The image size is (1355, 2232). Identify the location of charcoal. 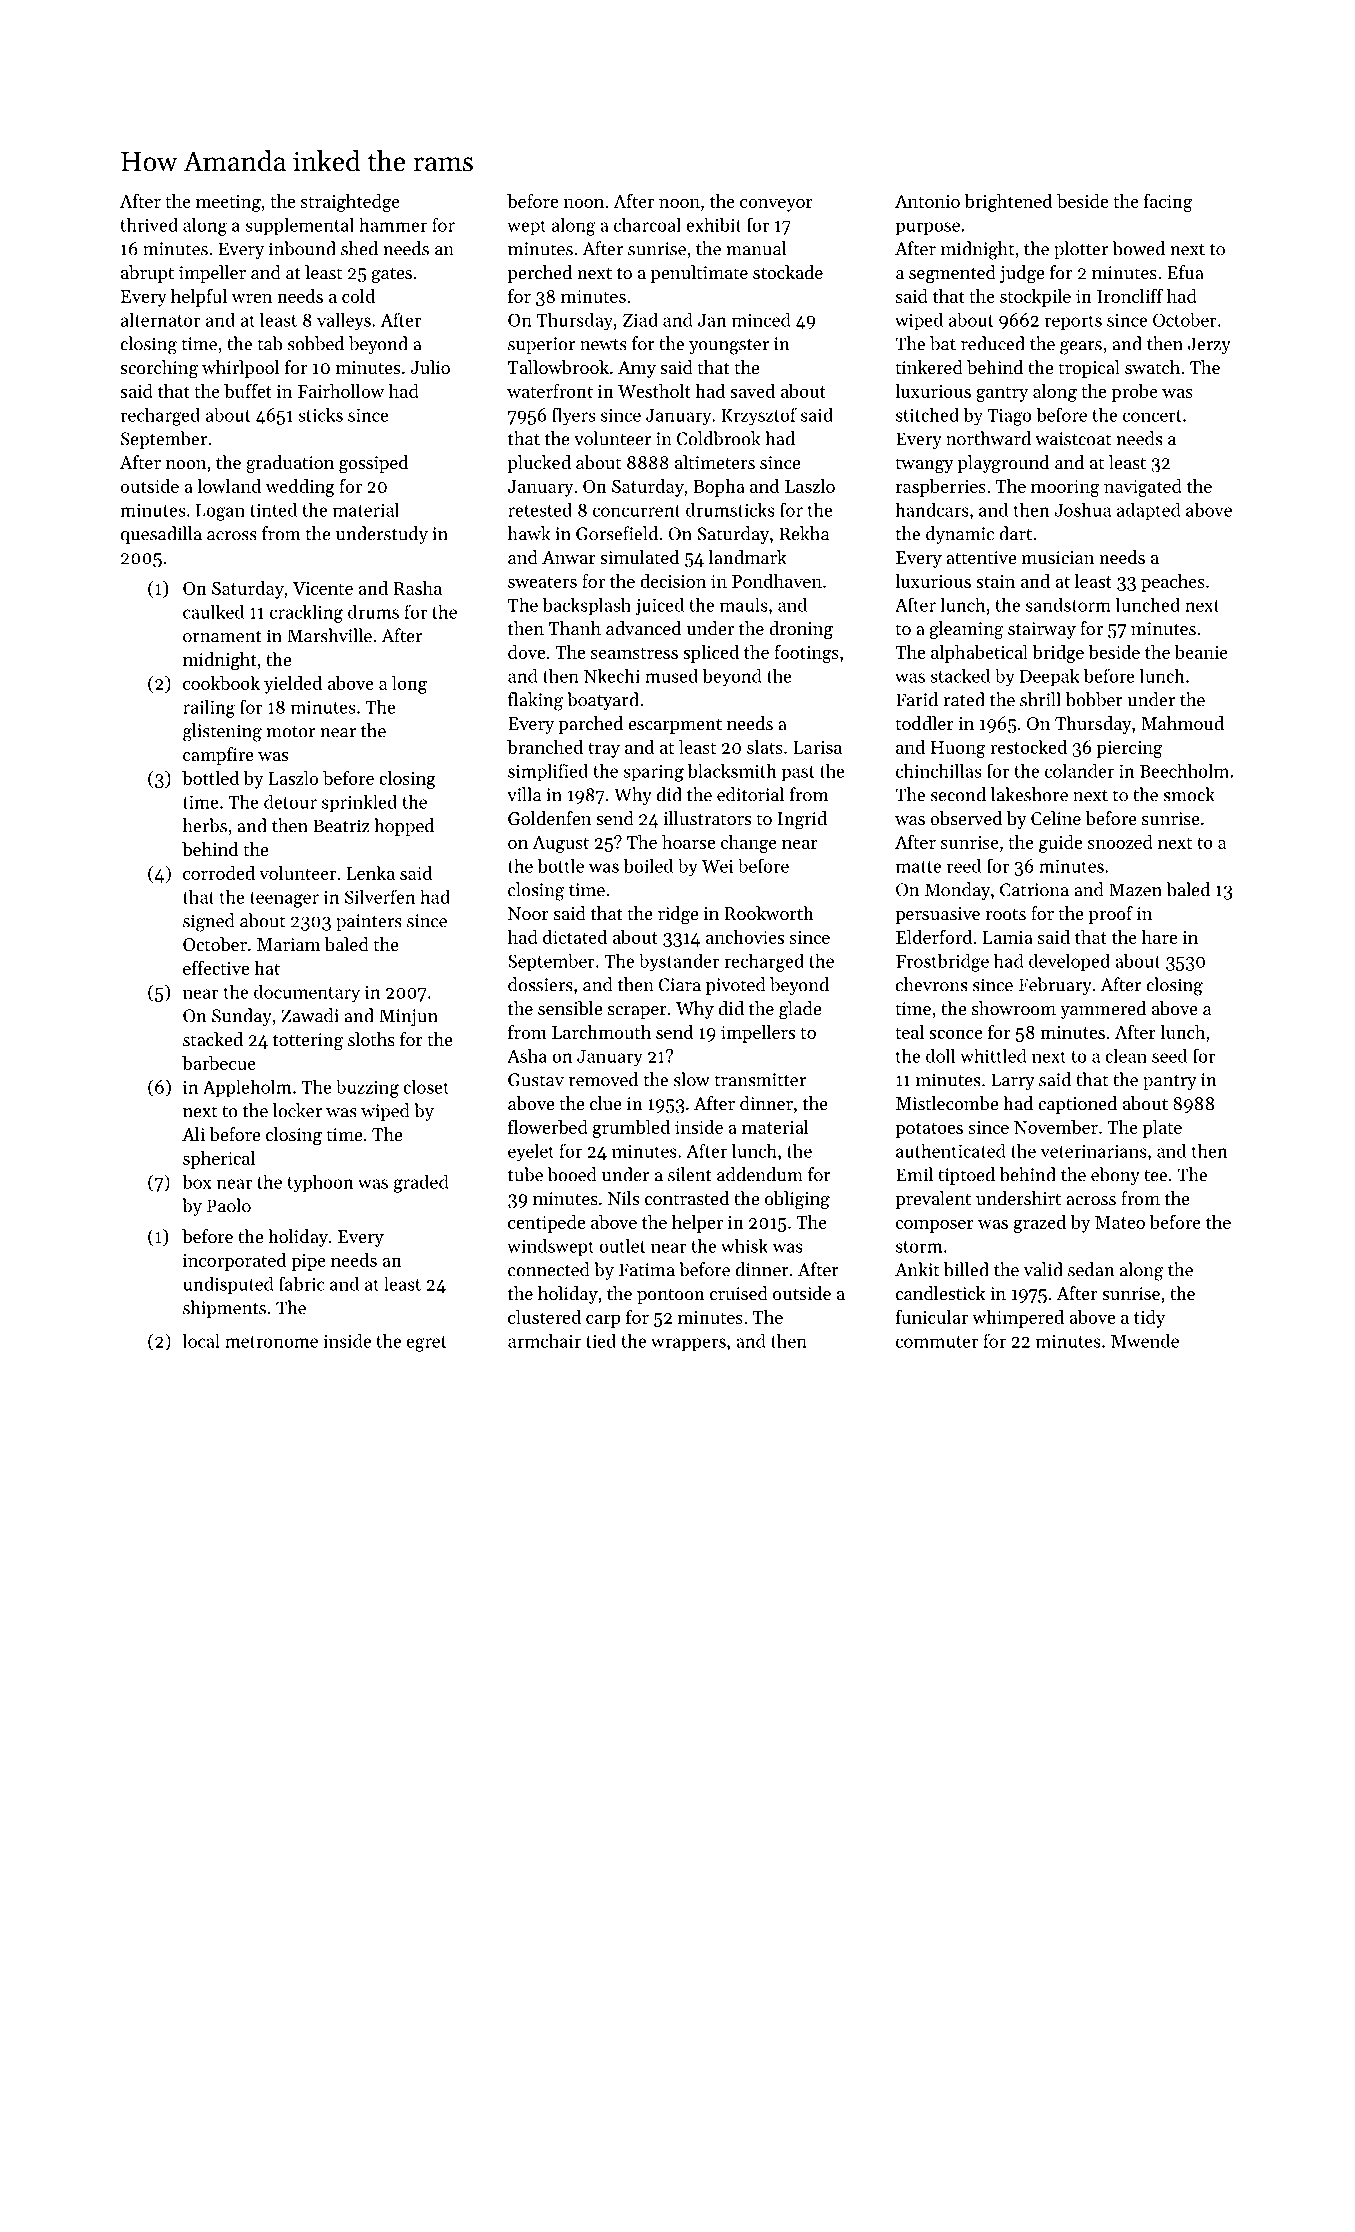
(647, 224).
